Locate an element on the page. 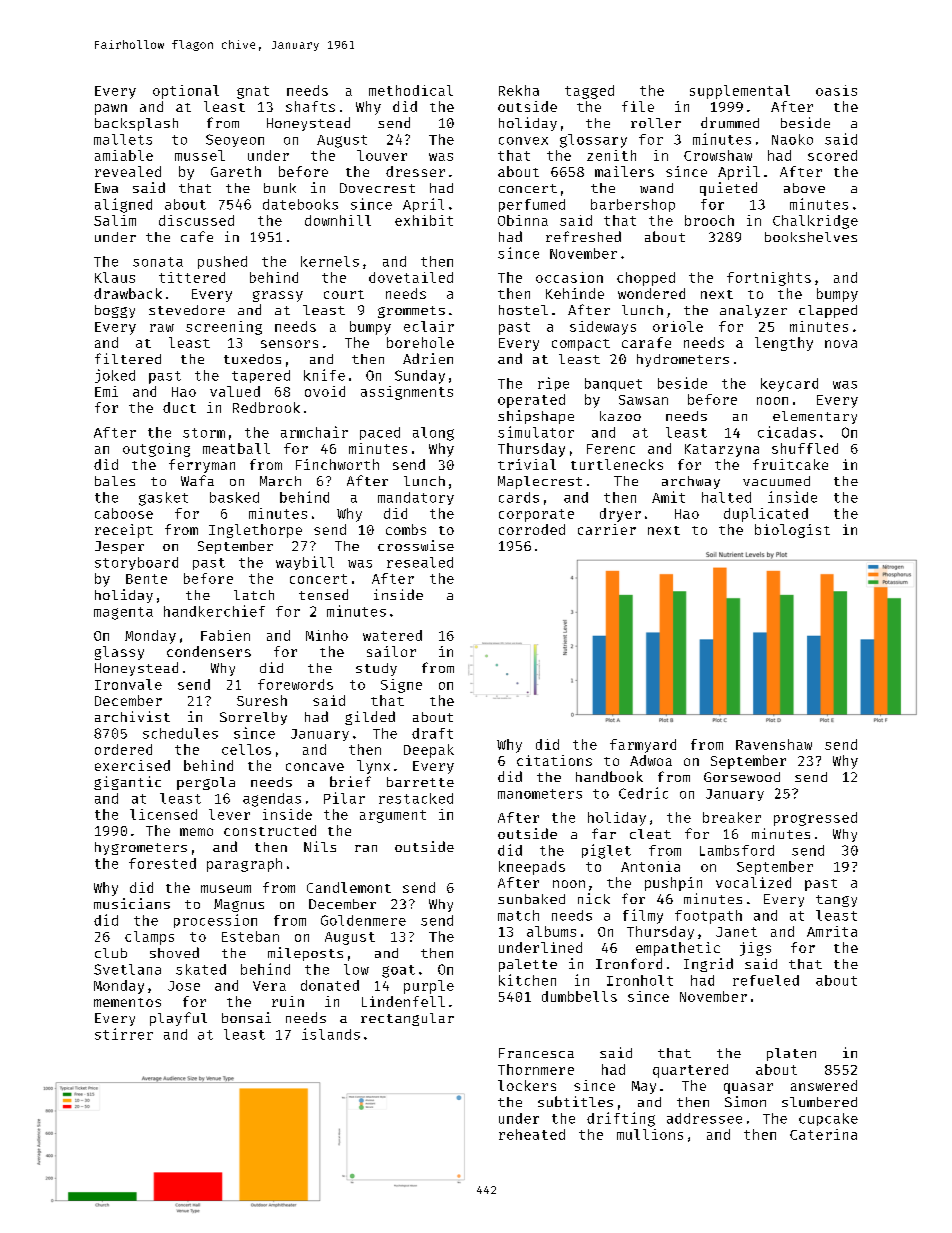 The height and width of the image is (1233, 952). supplemental is located at coordinates (740, 92).
